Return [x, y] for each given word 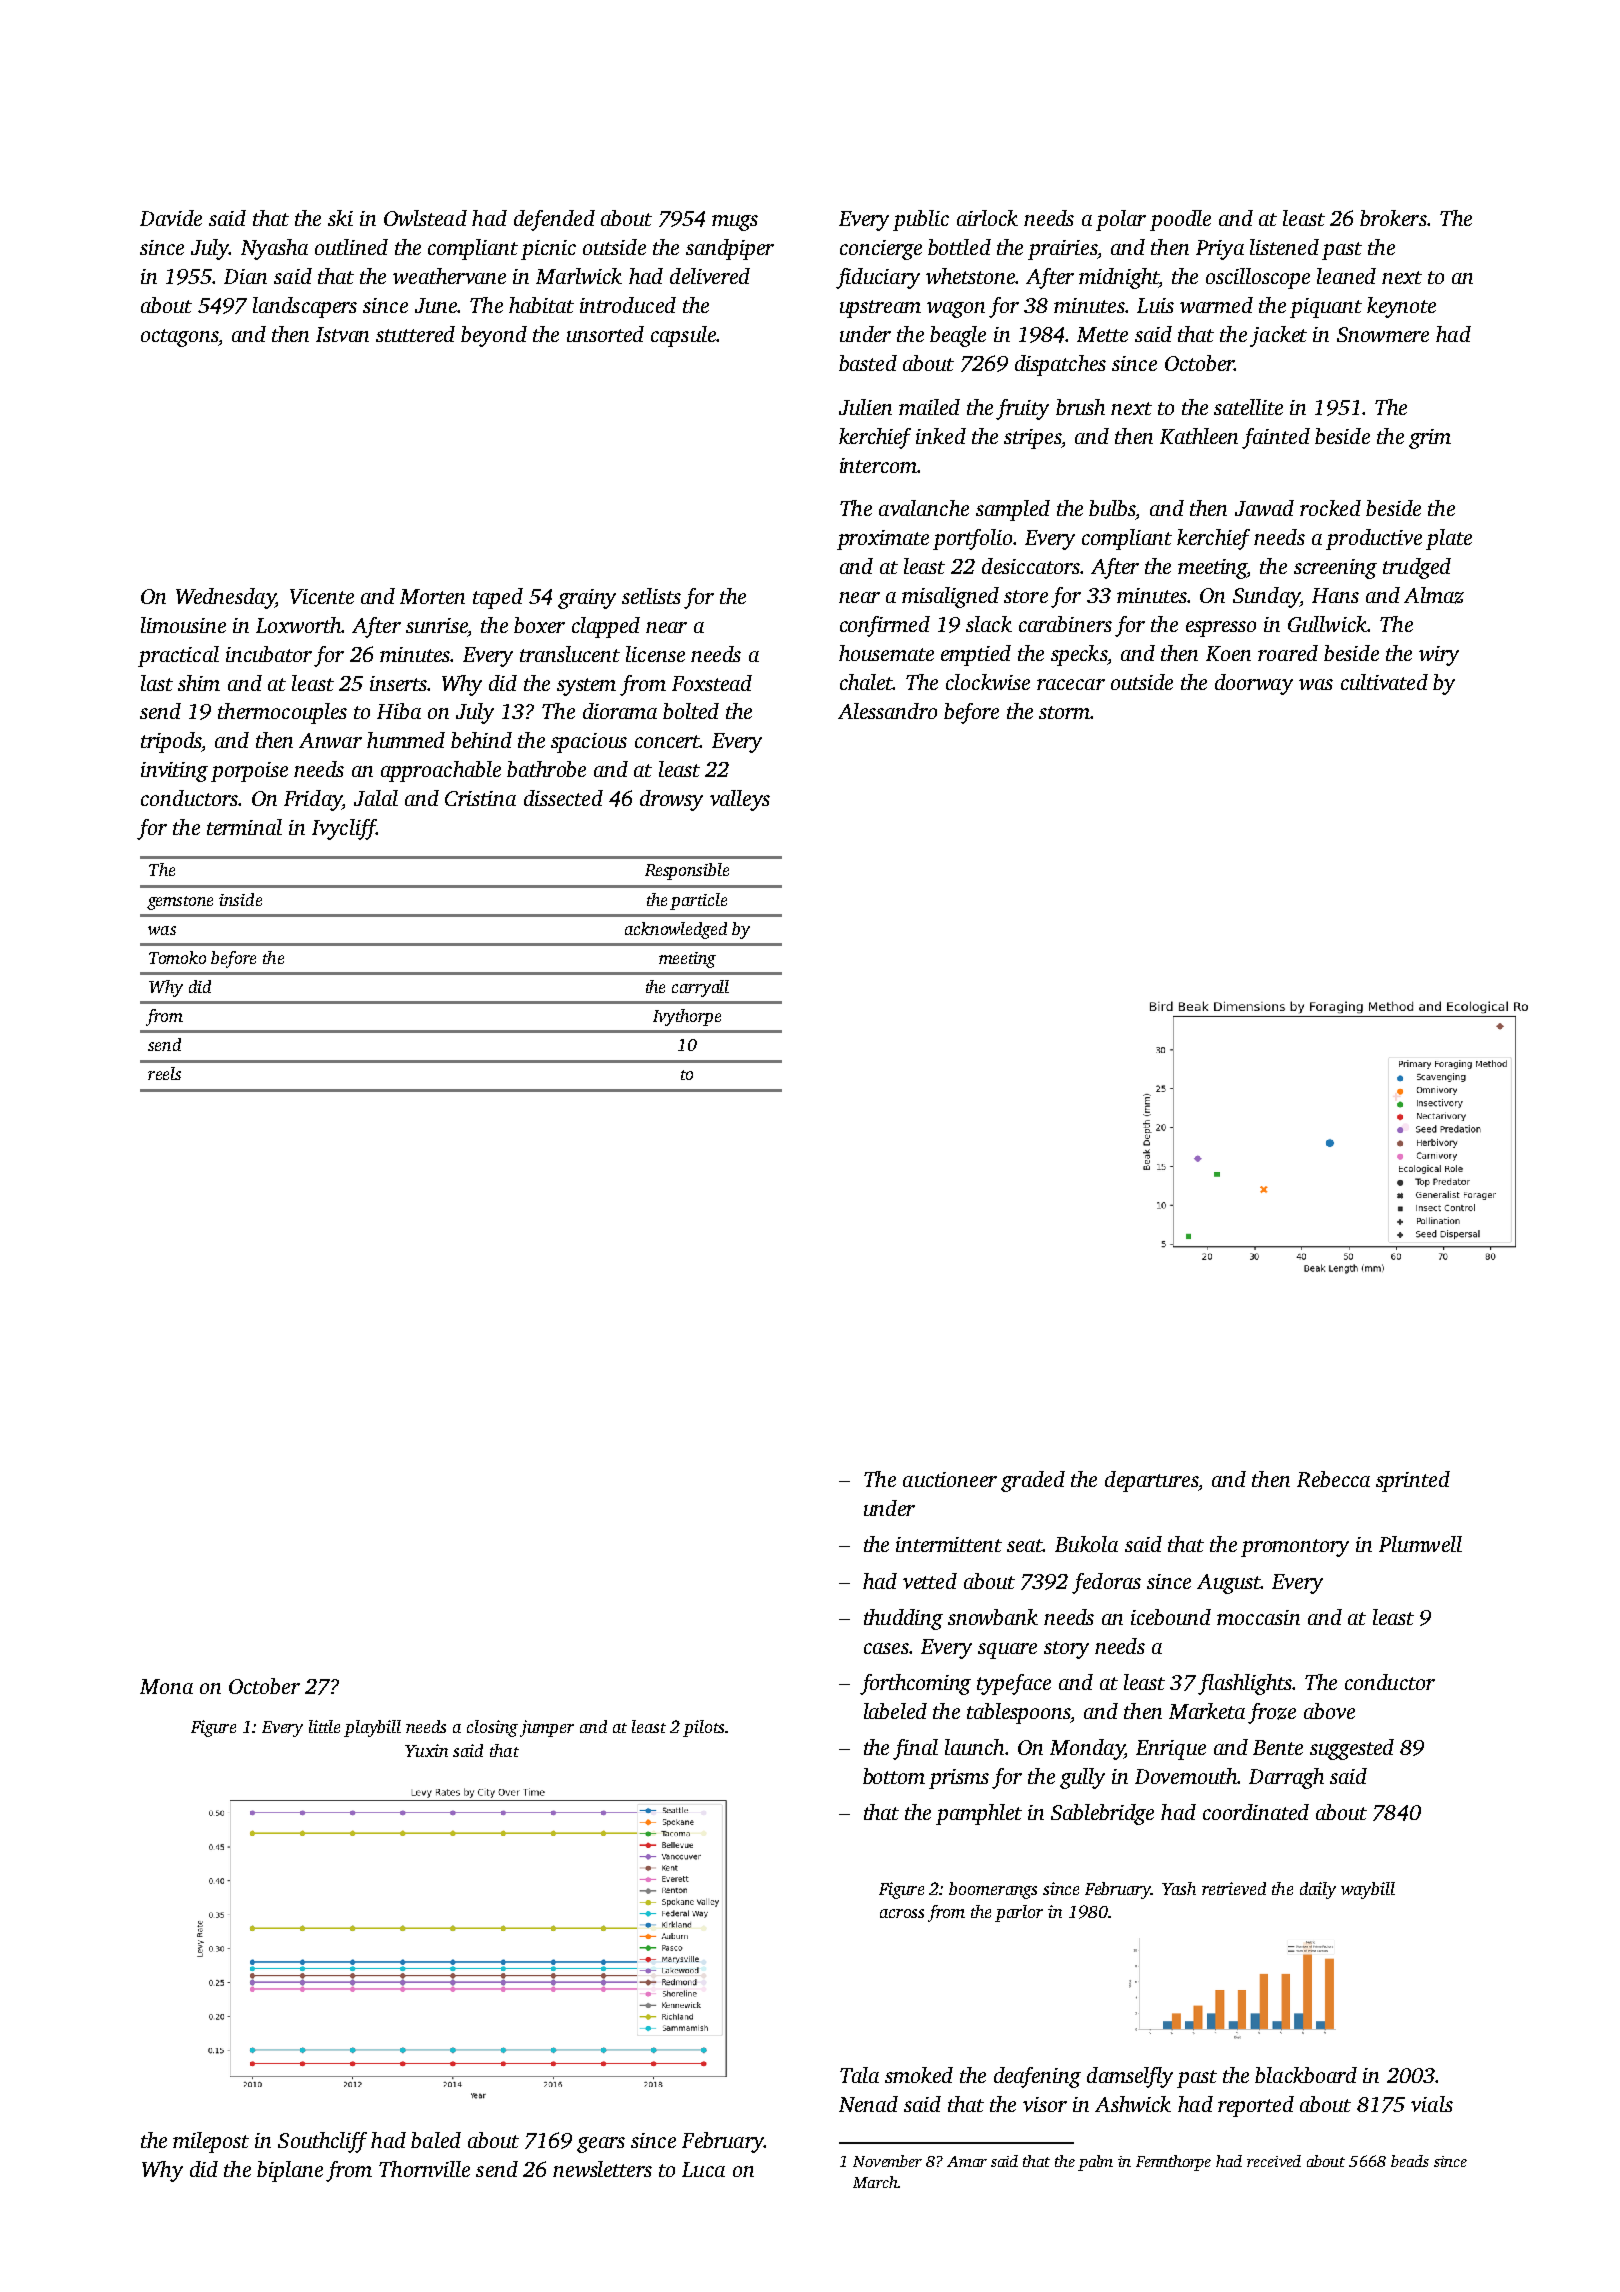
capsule [683, 336]
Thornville [424, 2169]
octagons [179, 338]
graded [1033, 1481]
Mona [166, 1686]
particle [698, 901]
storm [1065, 712]
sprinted [1413, 1481]
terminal [244, 827]
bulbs [1112, 508]
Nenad [868, 2104]
